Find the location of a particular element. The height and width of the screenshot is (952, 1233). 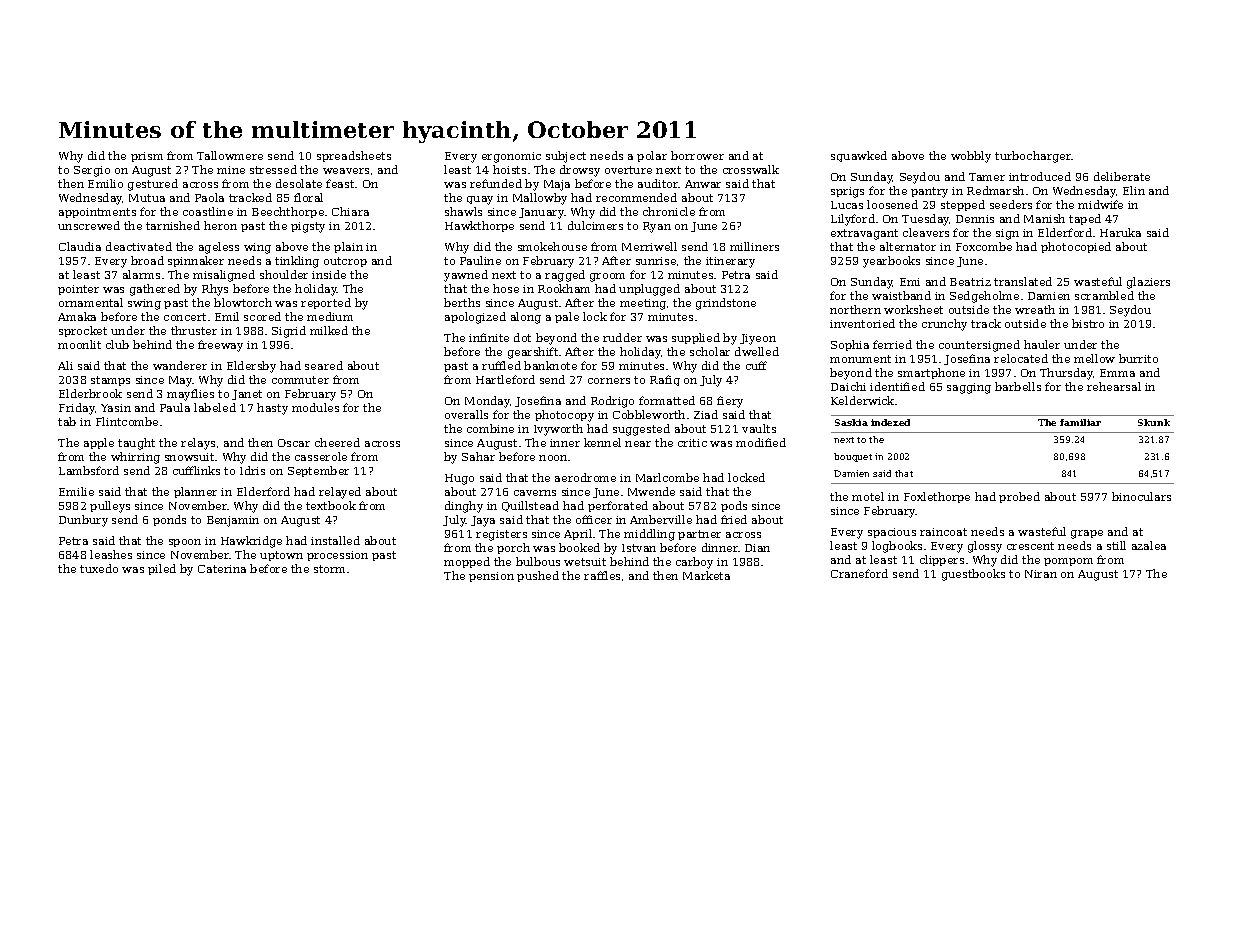

deliberate is located at coordinates (1122, 176).
